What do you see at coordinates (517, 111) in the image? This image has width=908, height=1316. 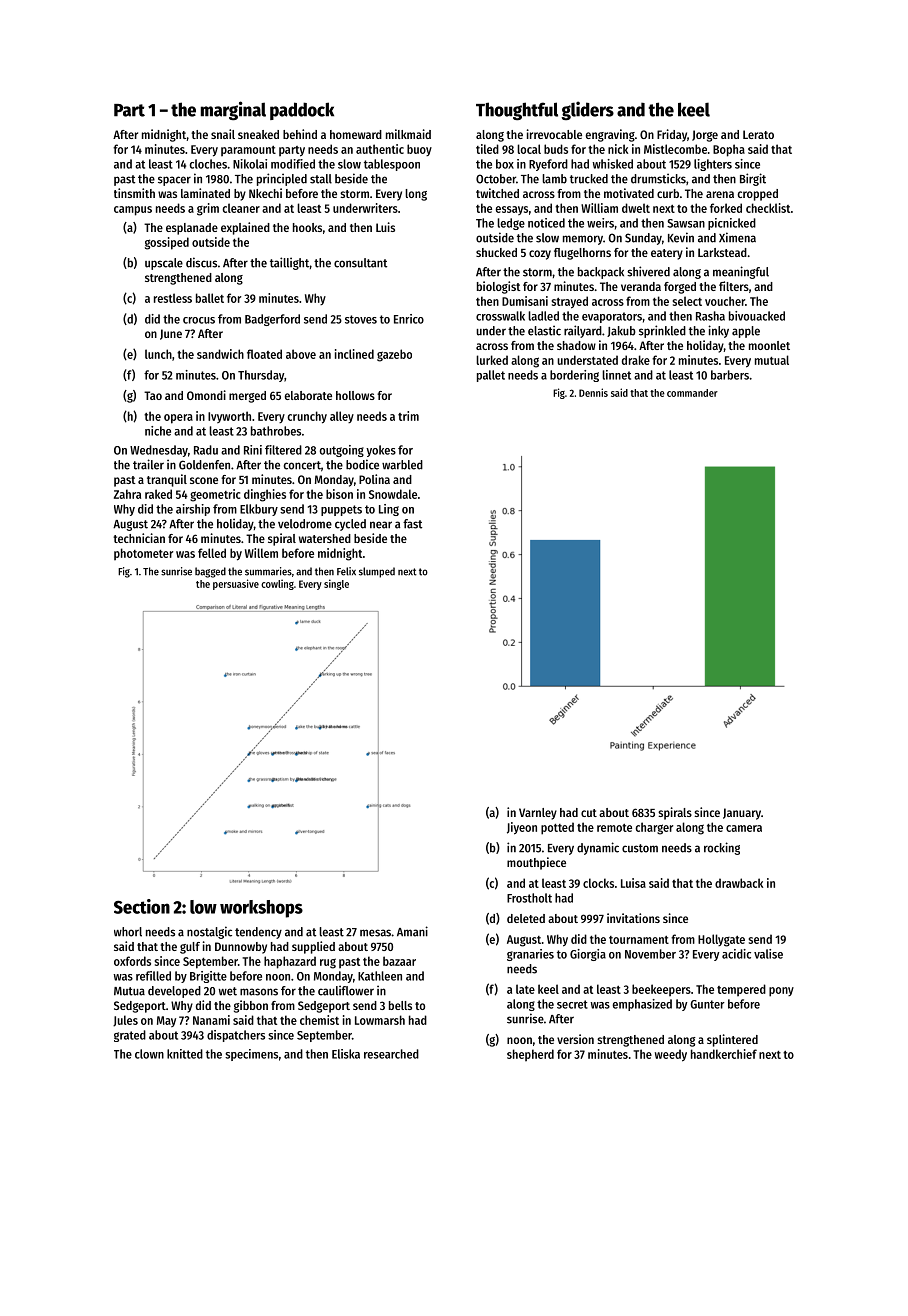 I see `Thoughtful` at bounding box center [517, 111].
